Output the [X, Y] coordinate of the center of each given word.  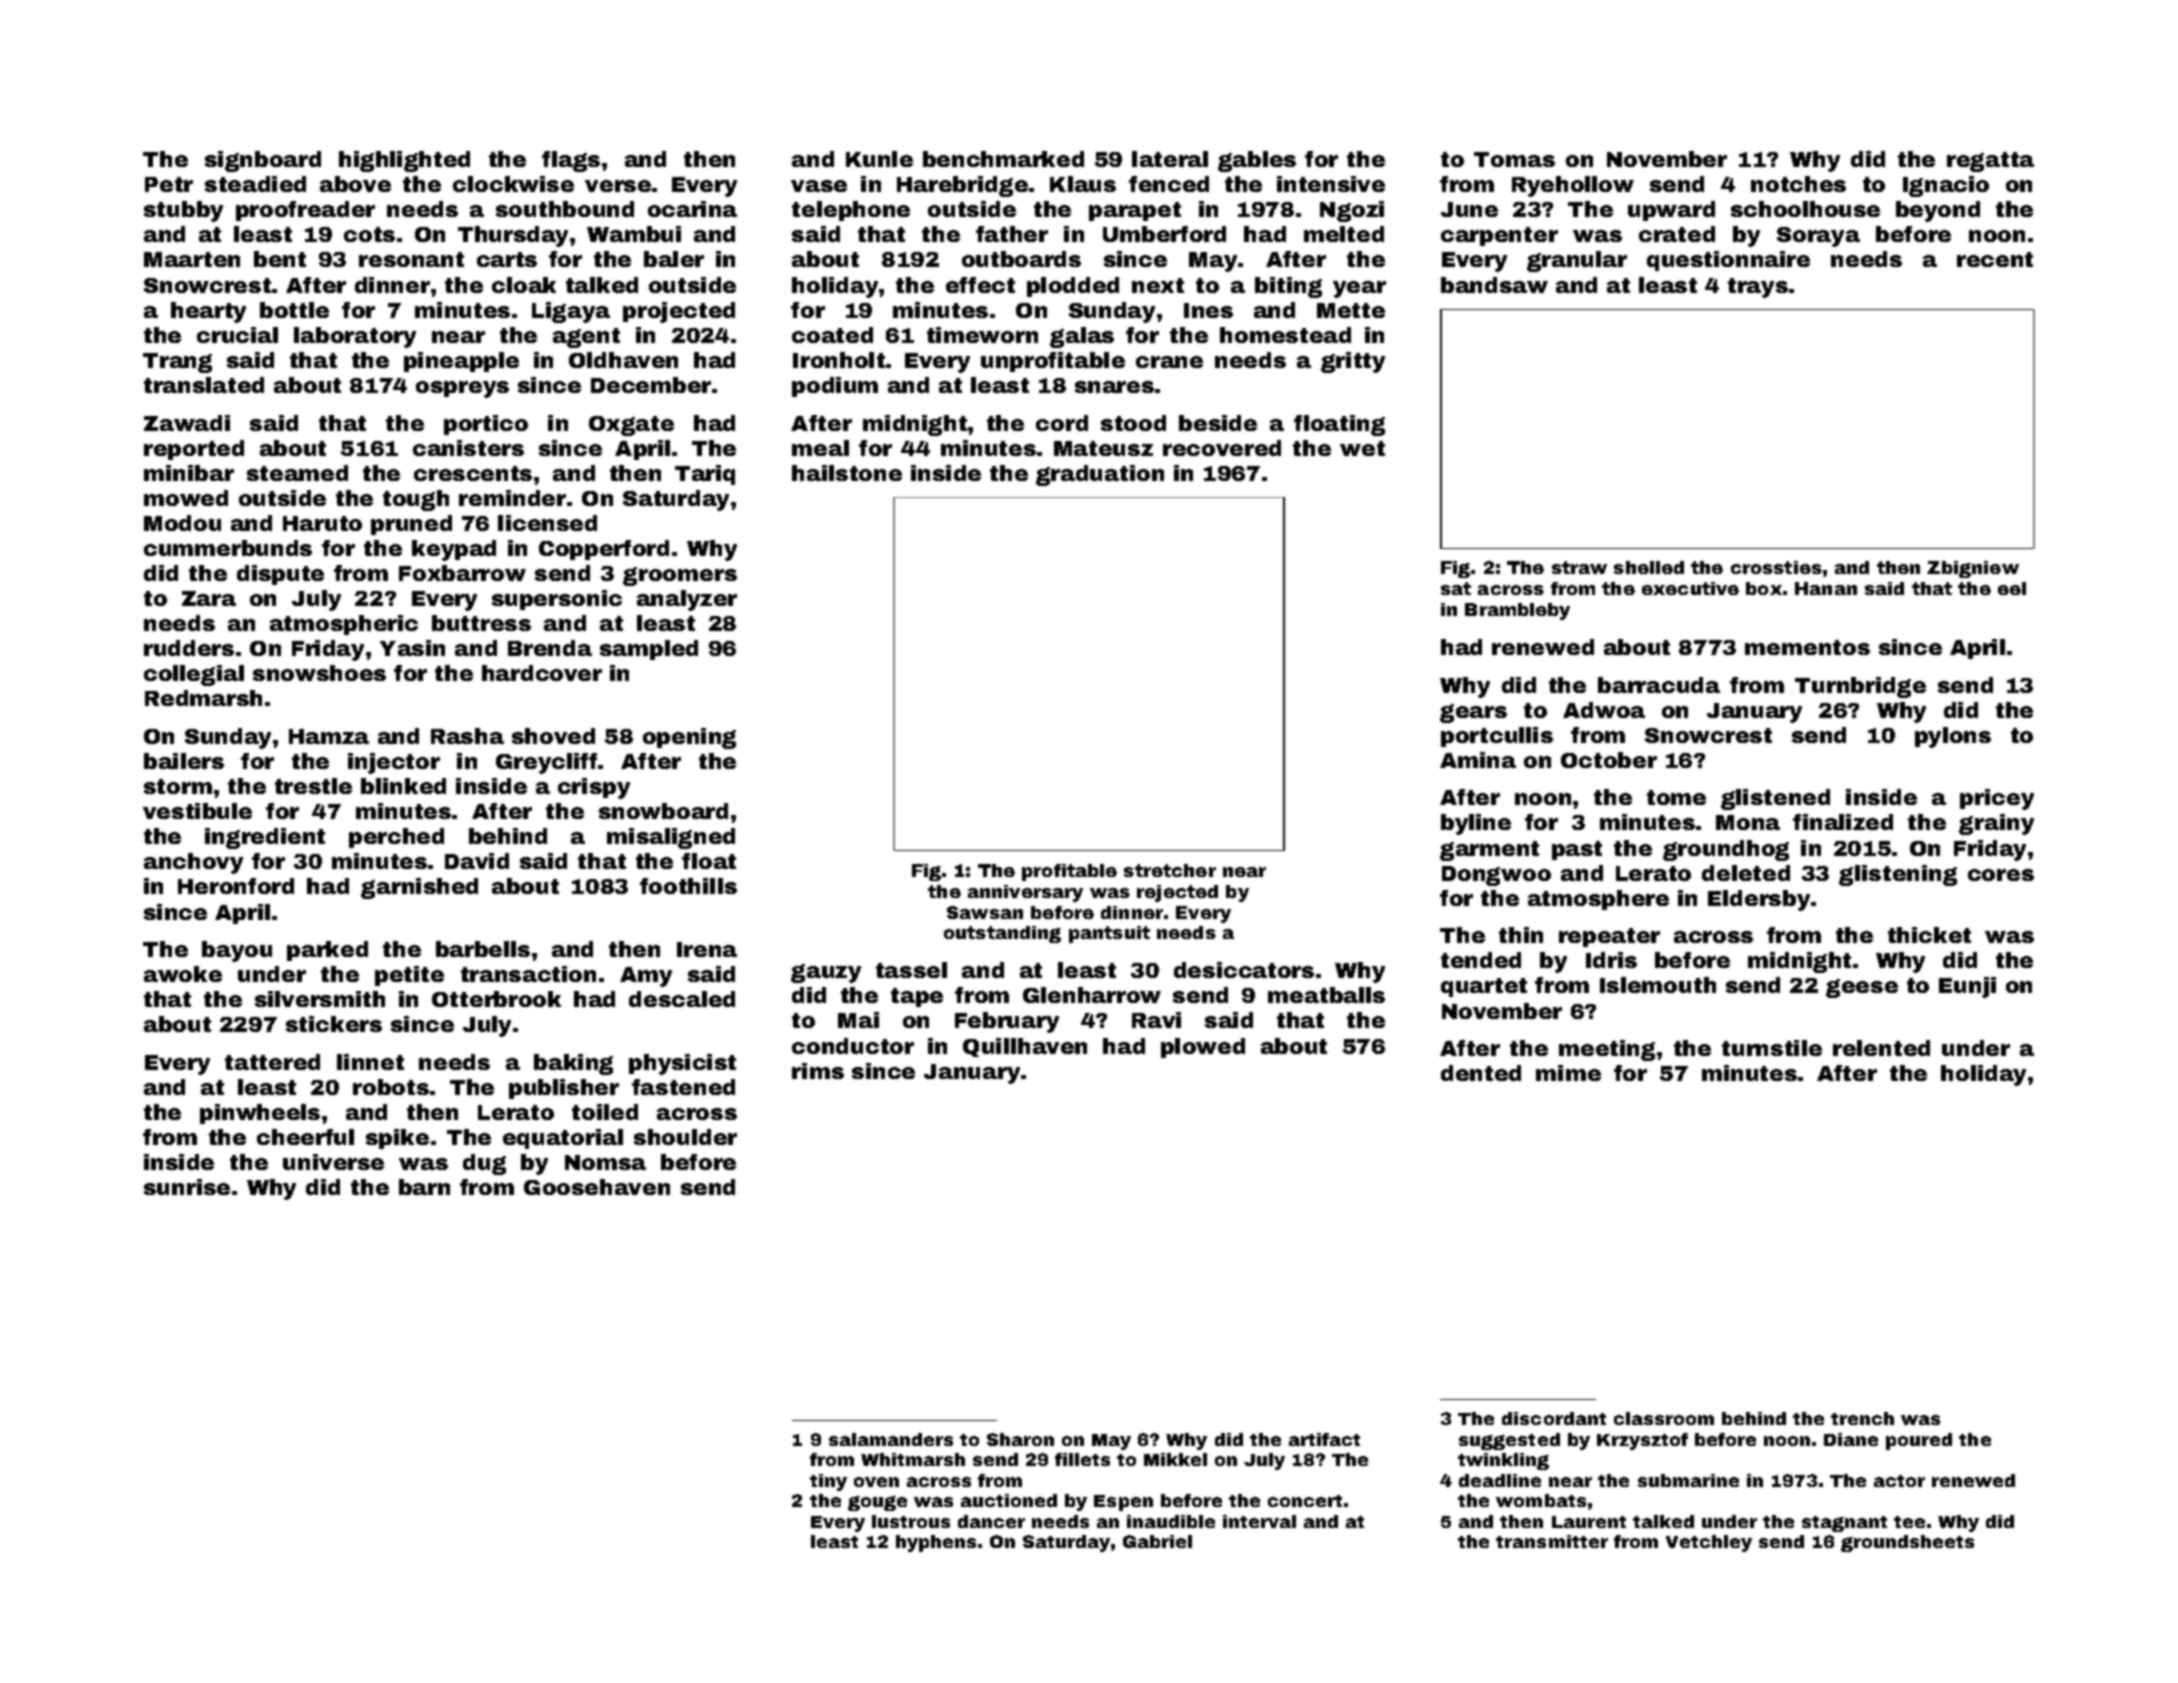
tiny [828, 1482]
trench [1862, 1418]
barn [424, 1187]
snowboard [663, 811]
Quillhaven [1025, 1047]
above [355, 184]
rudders [189, 648]
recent [1995, 259]
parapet [1135, 211]
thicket [1929, 935]
